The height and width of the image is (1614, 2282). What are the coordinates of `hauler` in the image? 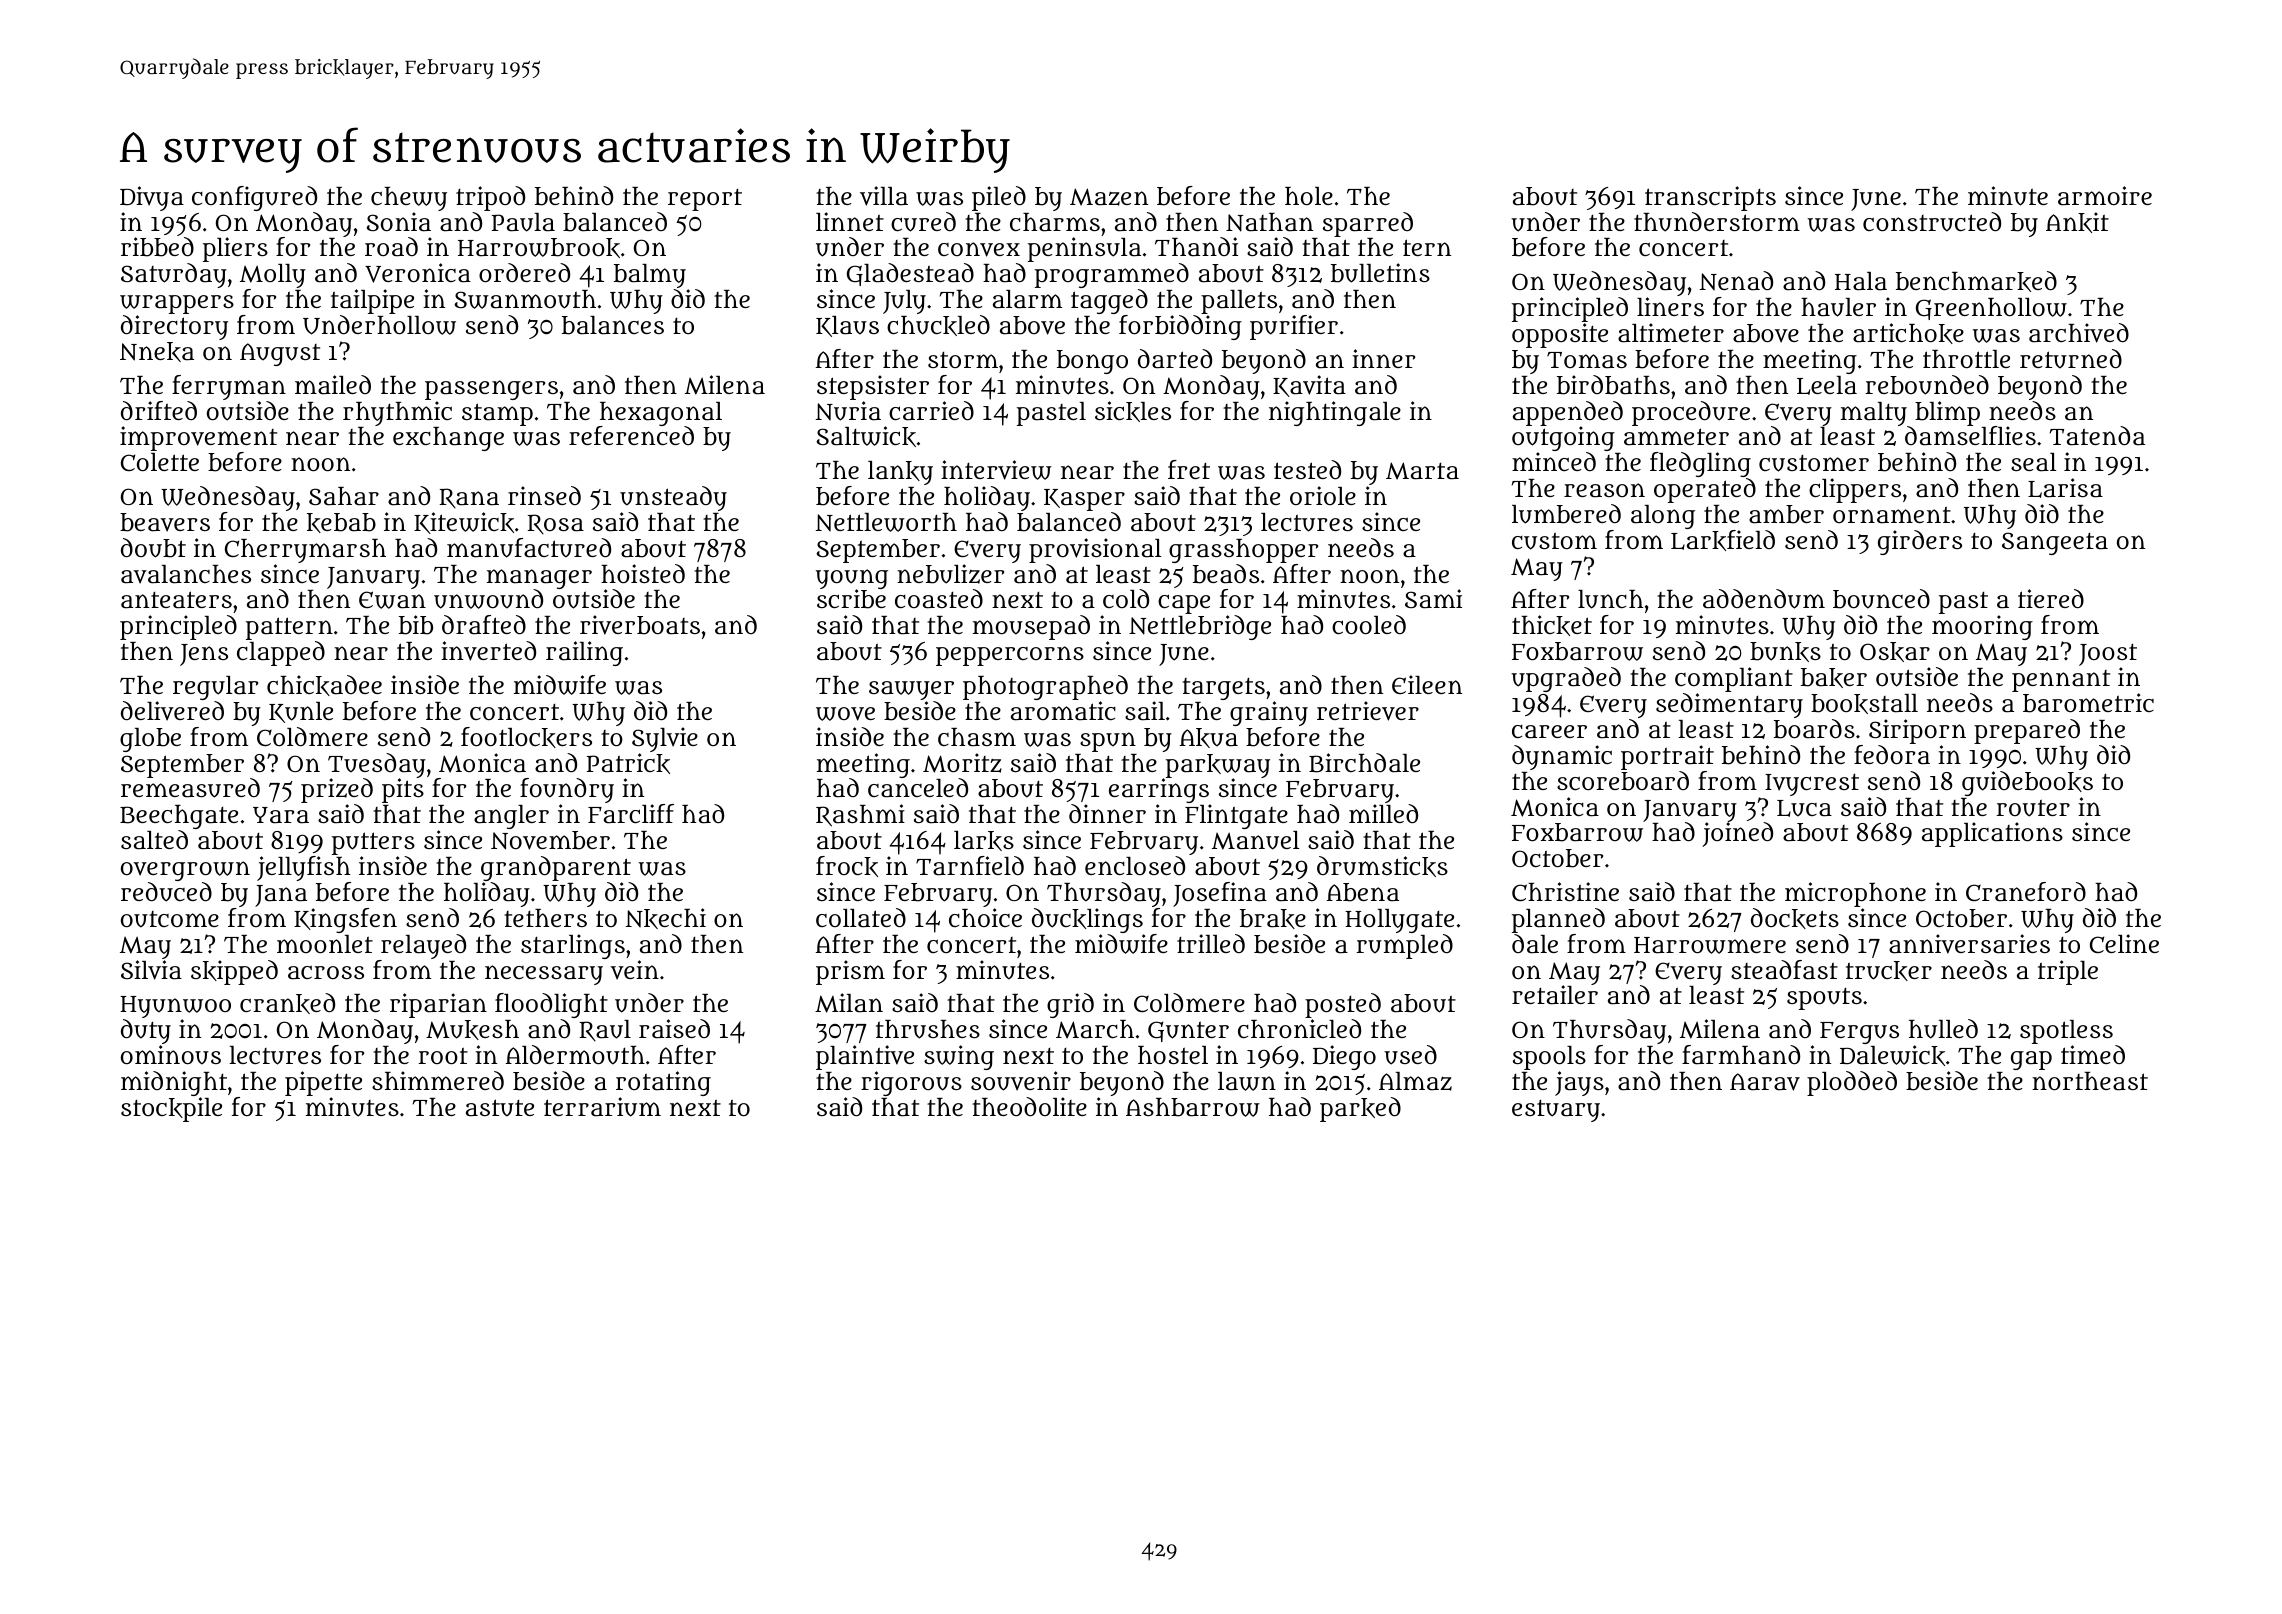 It's located at (1838, 307).
